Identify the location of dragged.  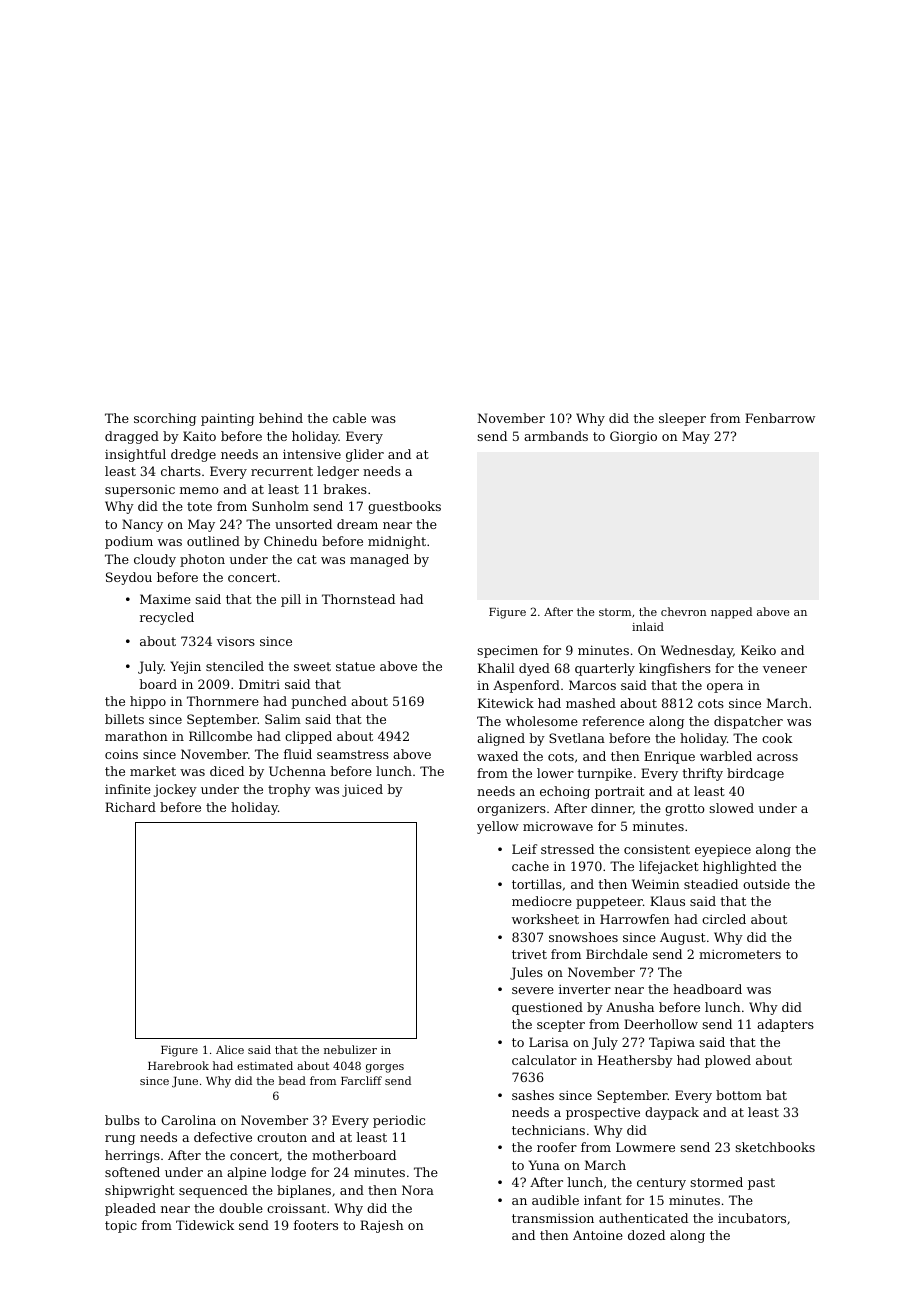
(132, 437).
